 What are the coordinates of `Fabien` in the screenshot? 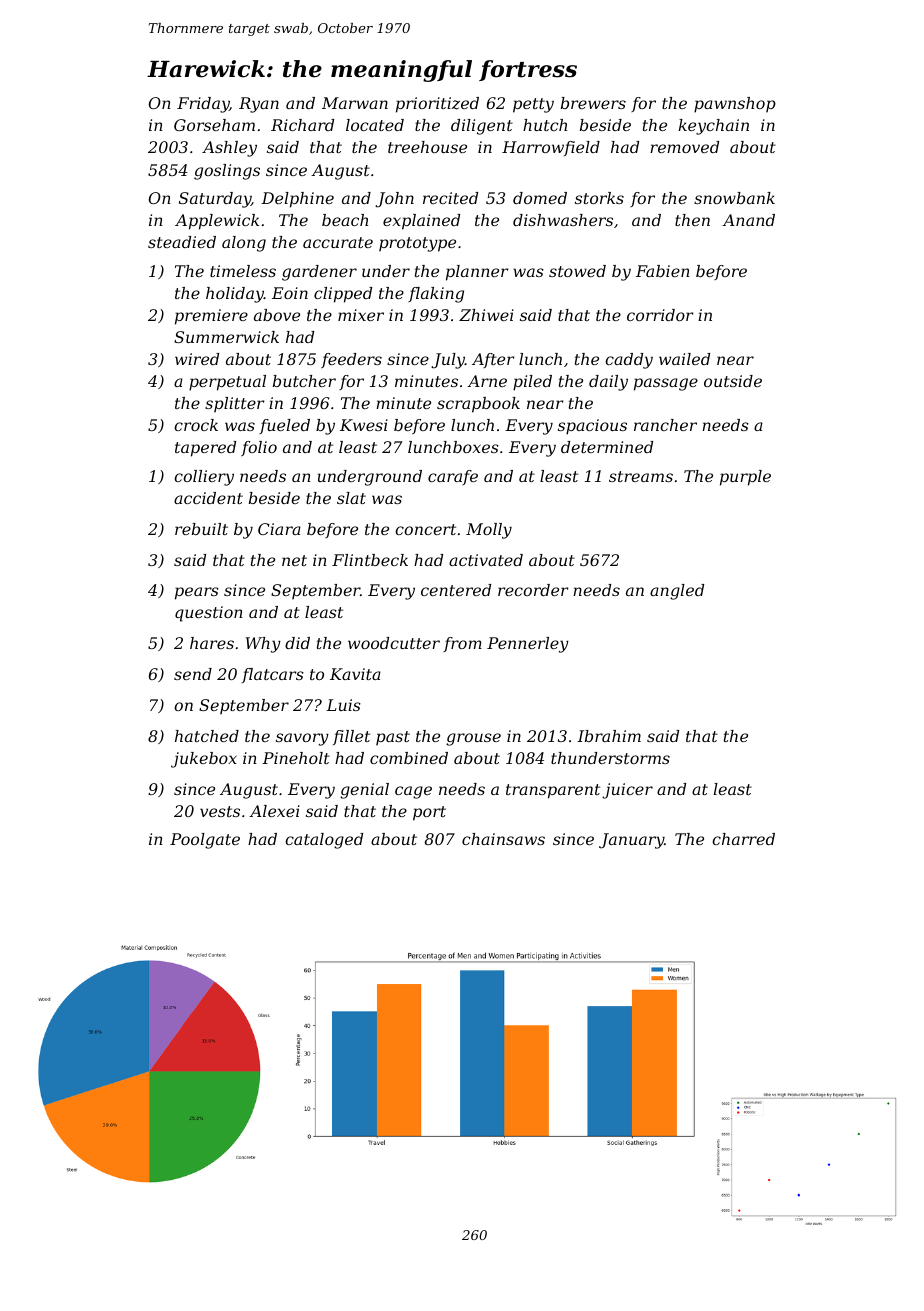 It's located at (663, 271).
